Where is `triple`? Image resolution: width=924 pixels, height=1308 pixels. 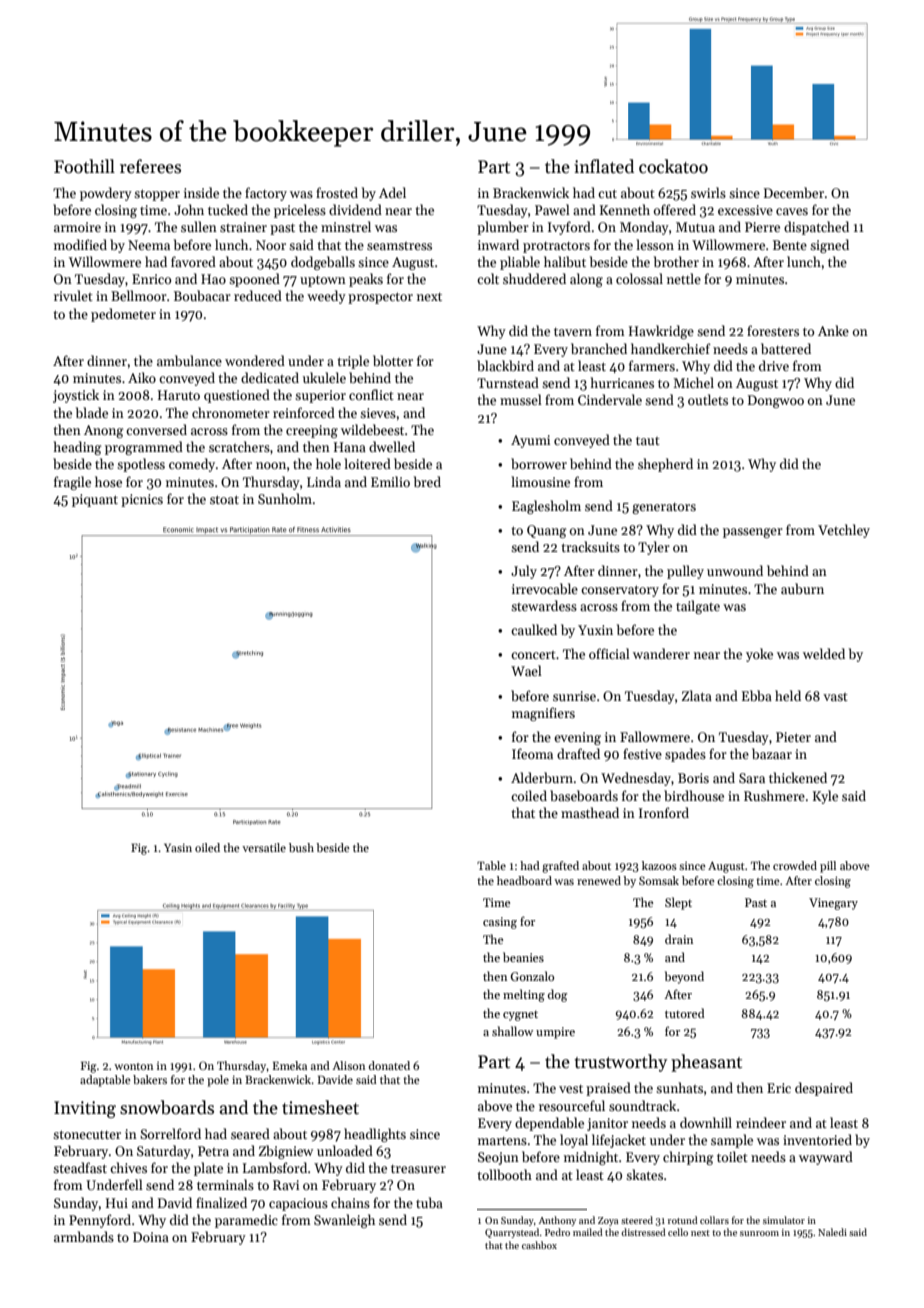
triple is located at coordinates (353, 362).
